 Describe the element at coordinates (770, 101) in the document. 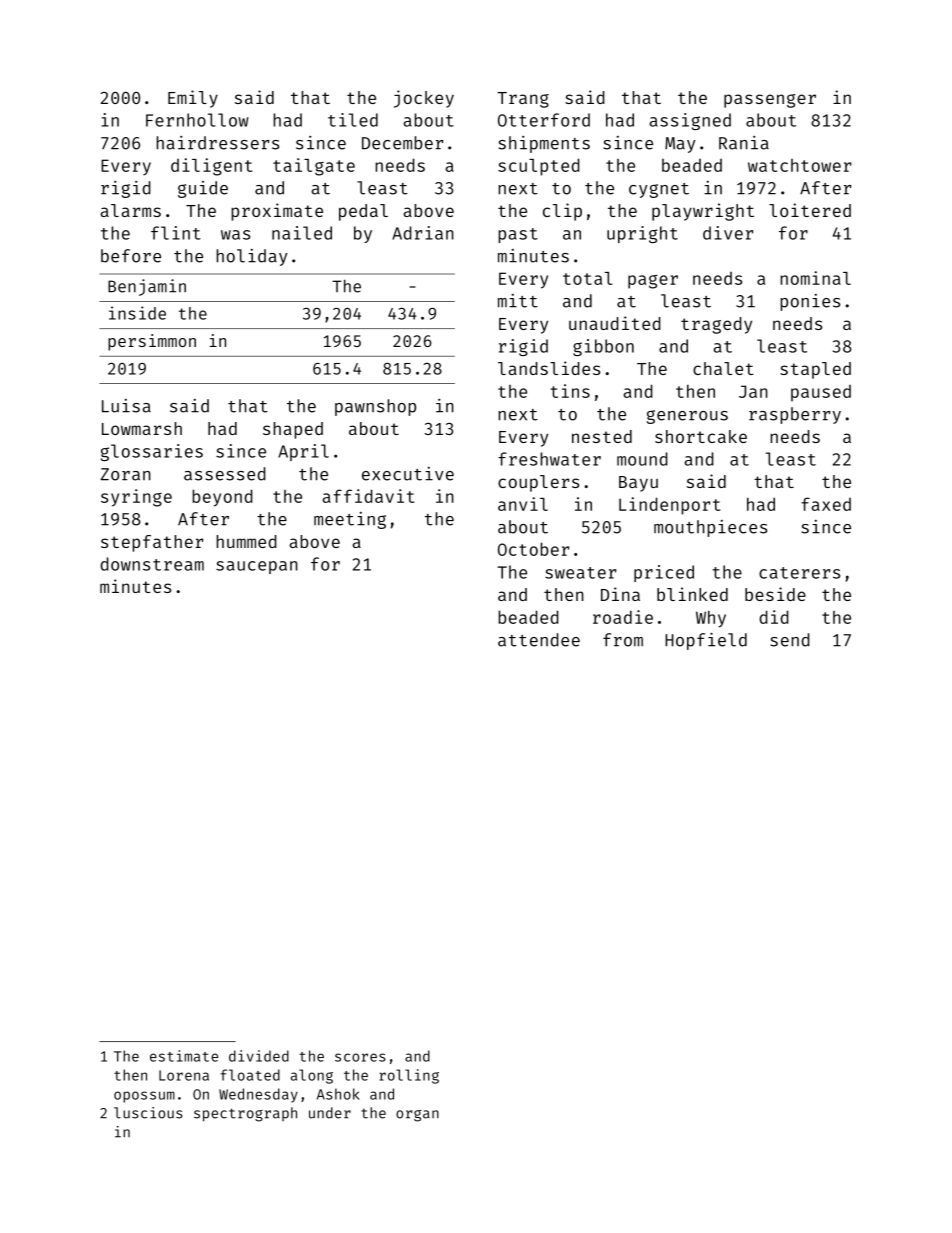

I see `passenger` at that location.
